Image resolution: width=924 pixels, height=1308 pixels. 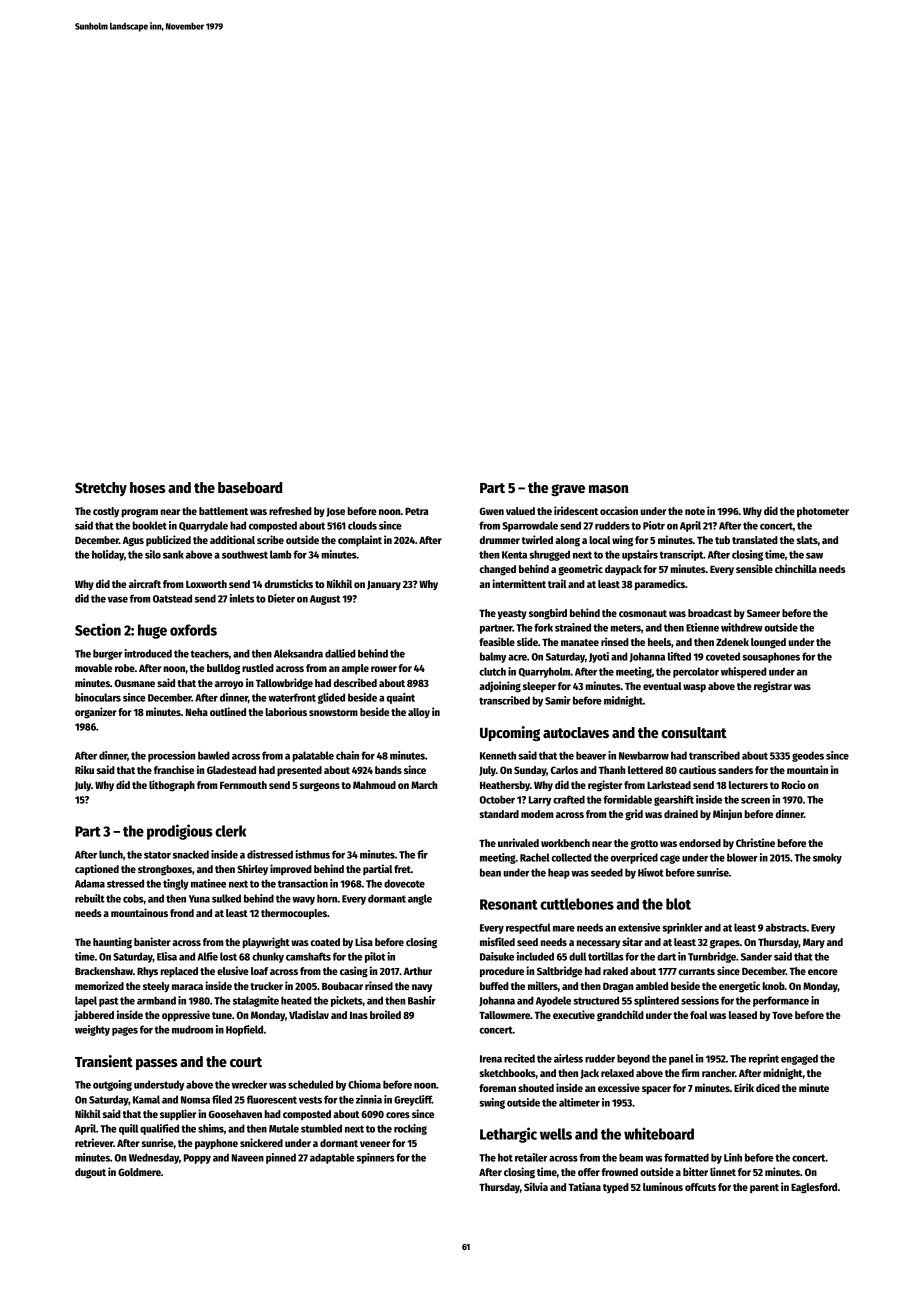 What do you see at coordinates (281, 1158) in the document?
I see `pinned` at bounding box center [281, 1158].
